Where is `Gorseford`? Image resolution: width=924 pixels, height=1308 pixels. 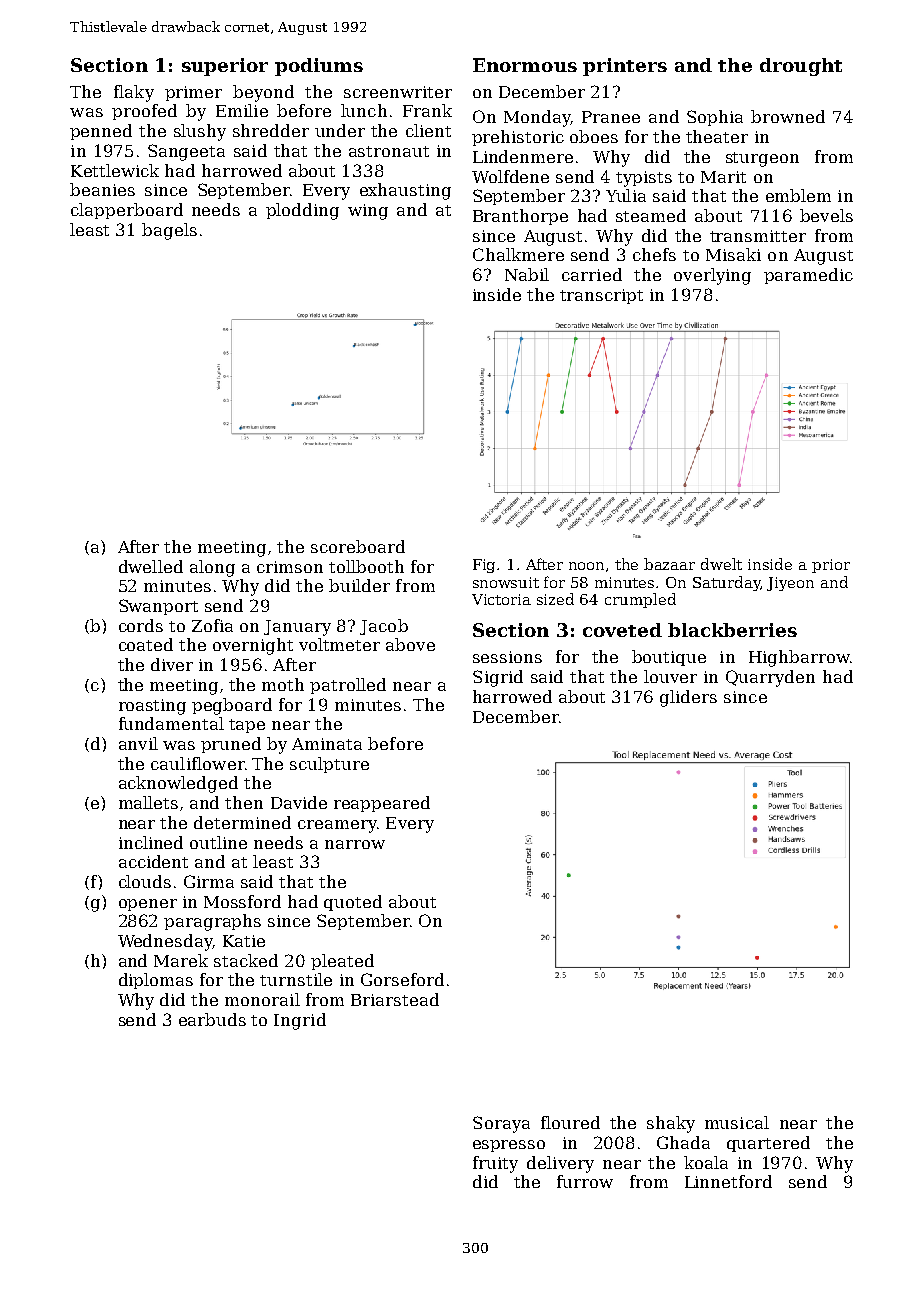
Gorseford is located at coordinates (402, 979).
